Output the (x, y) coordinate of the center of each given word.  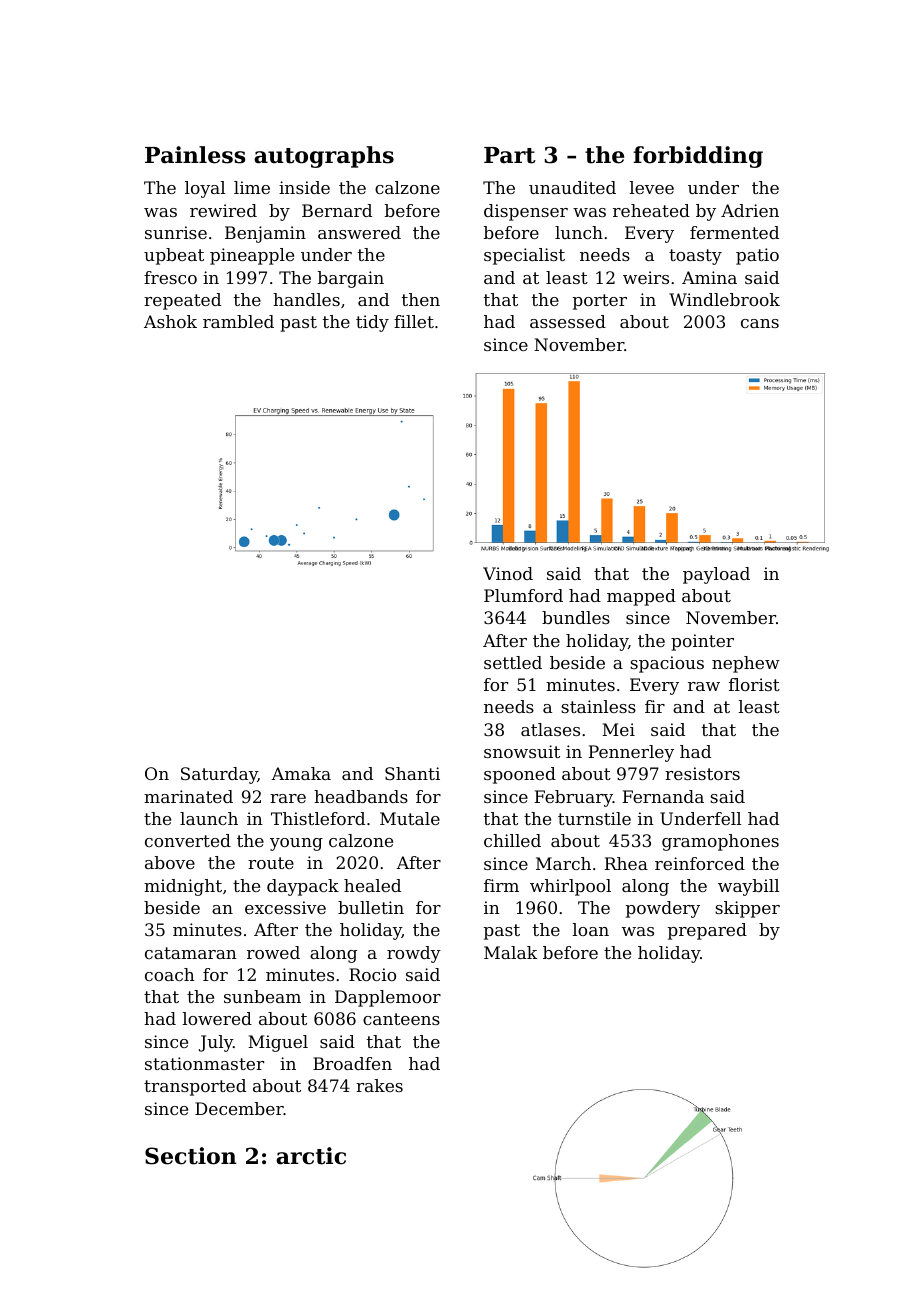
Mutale (410, 818)
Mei (618, 729)
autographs (324, 157)
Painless (195, 155)
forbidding (698, 157)
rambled (238, 321)
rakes (379, 1085)
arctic (311, 1156)
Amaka (301, 773)
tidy (372, 323)
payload (716, 575)
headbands (361, 796)
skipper (747, 909)
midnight (183, 887)
